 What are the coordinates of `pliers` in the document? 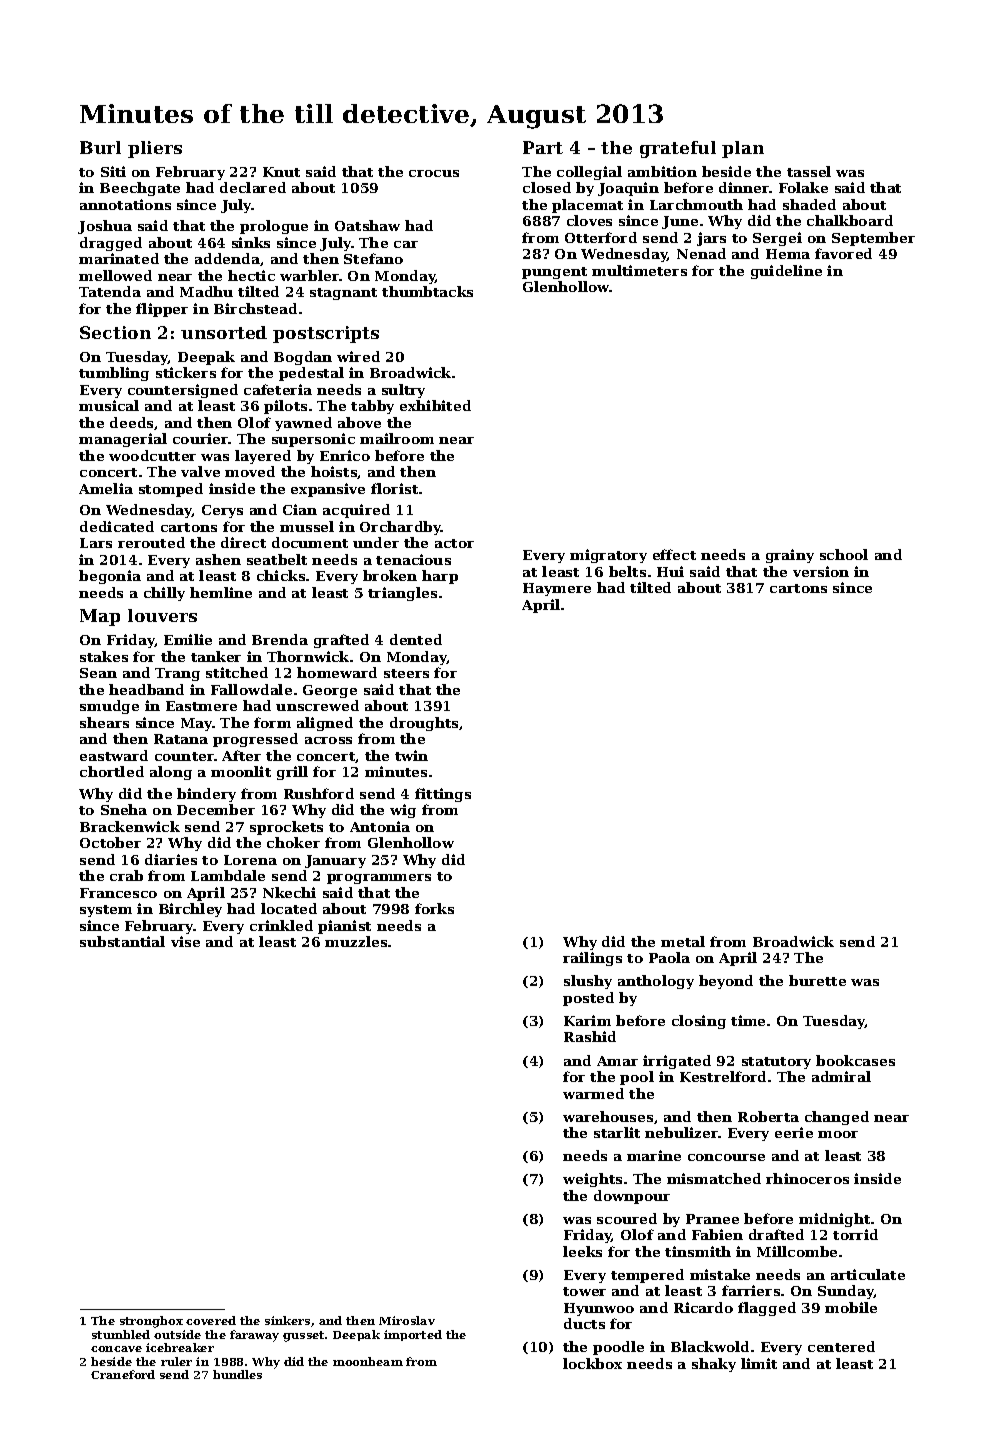 It's located at (155, 149).
